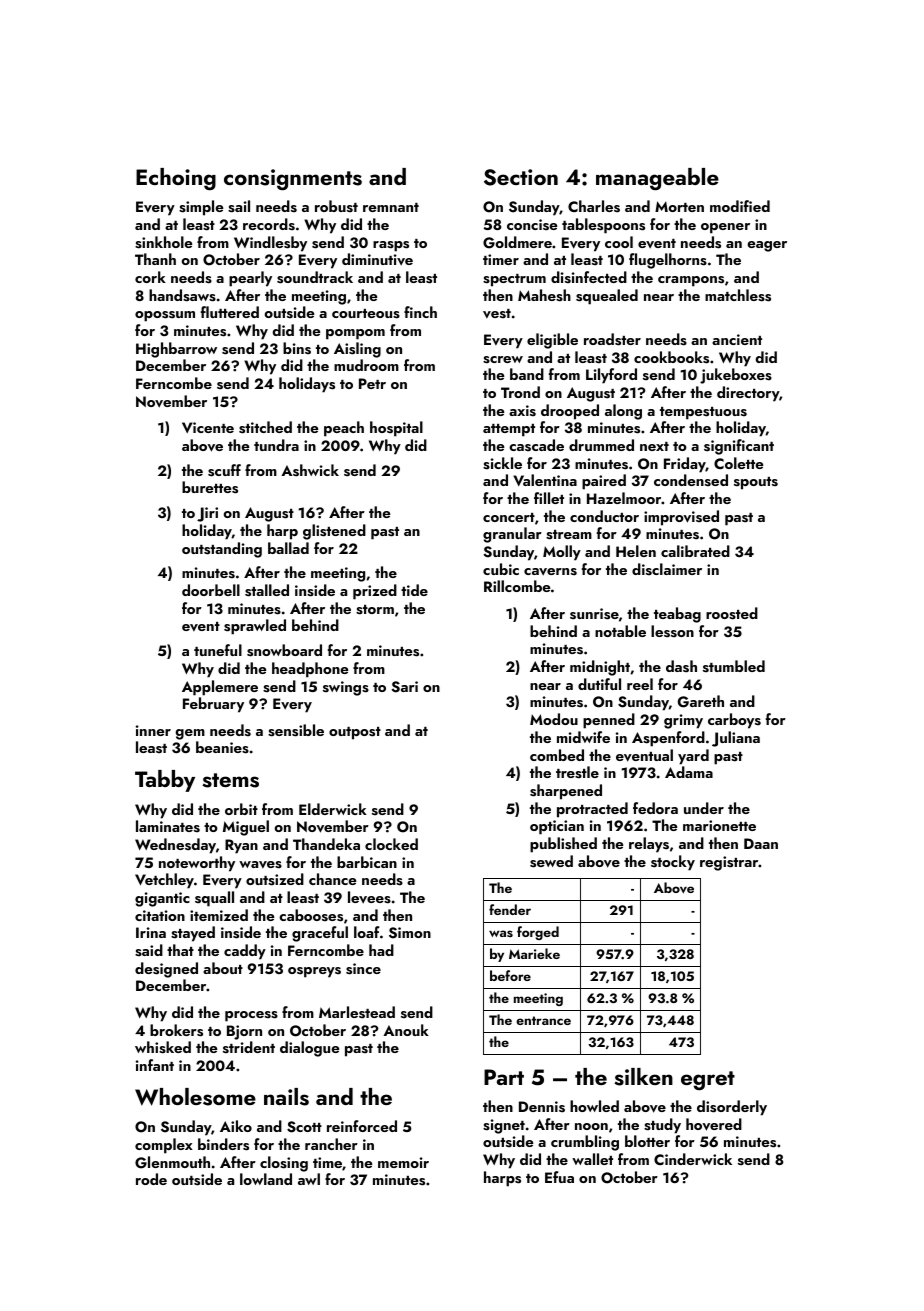 Image resolution: width=924 pixels, height=1311 pixels. What do you see at coordinates (521, 177) in the page?
I see `Section` at bounding box center [521, 177].
